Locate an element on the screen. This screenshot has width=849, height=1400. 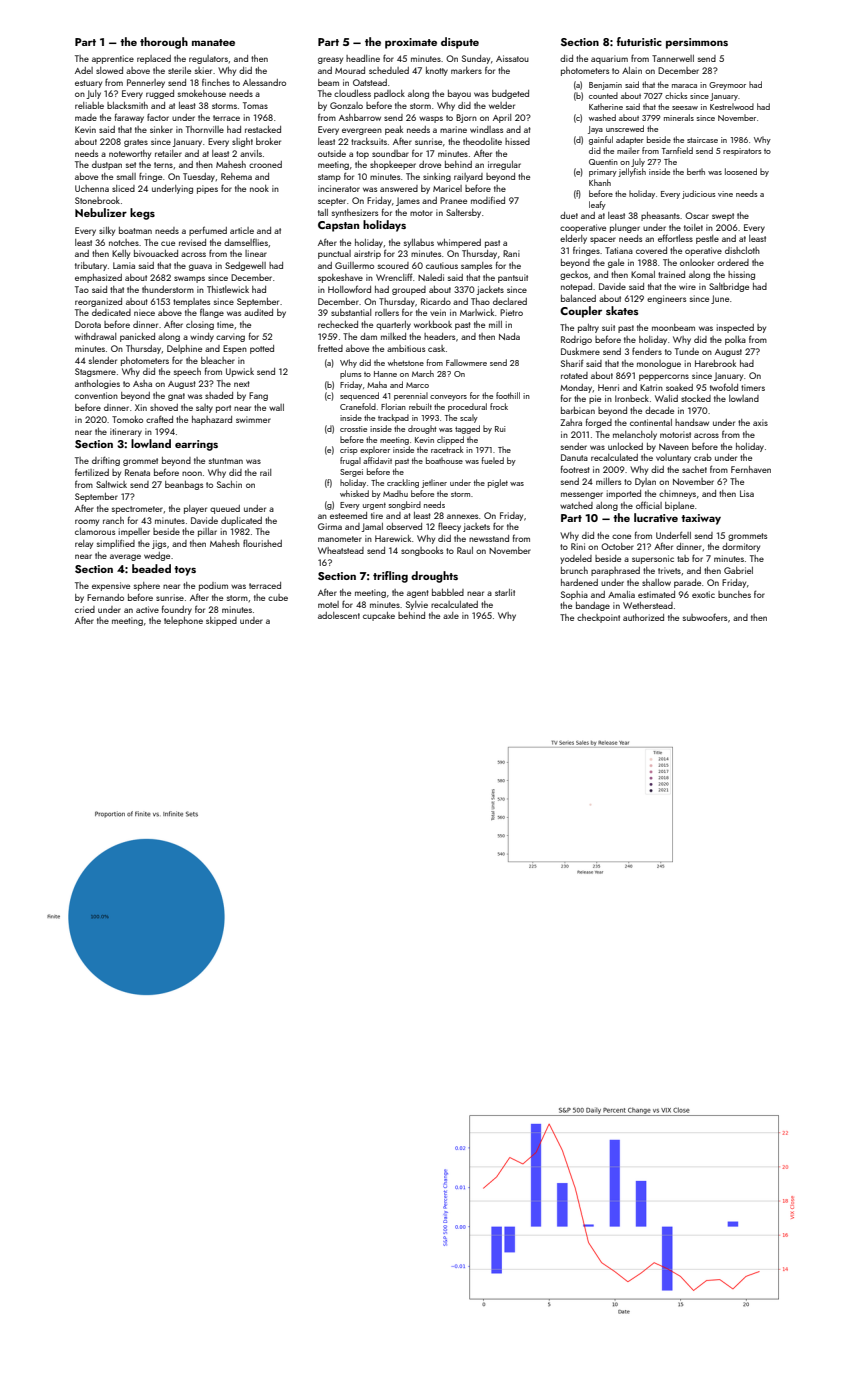
marine is located at coordinates (453, 129).
